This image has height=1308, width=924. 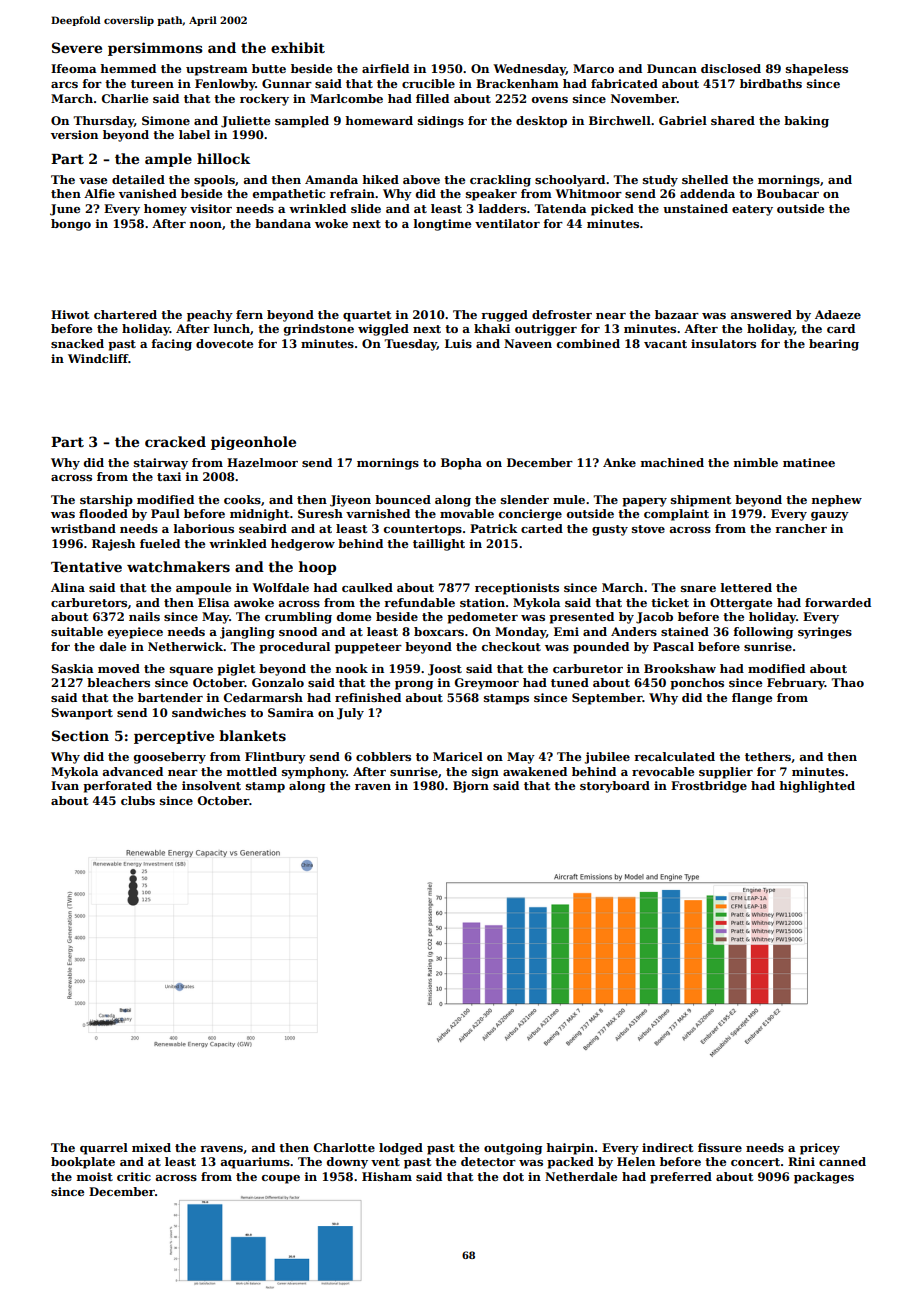 I want to click on forwarded, so click(x=838, y=602).
